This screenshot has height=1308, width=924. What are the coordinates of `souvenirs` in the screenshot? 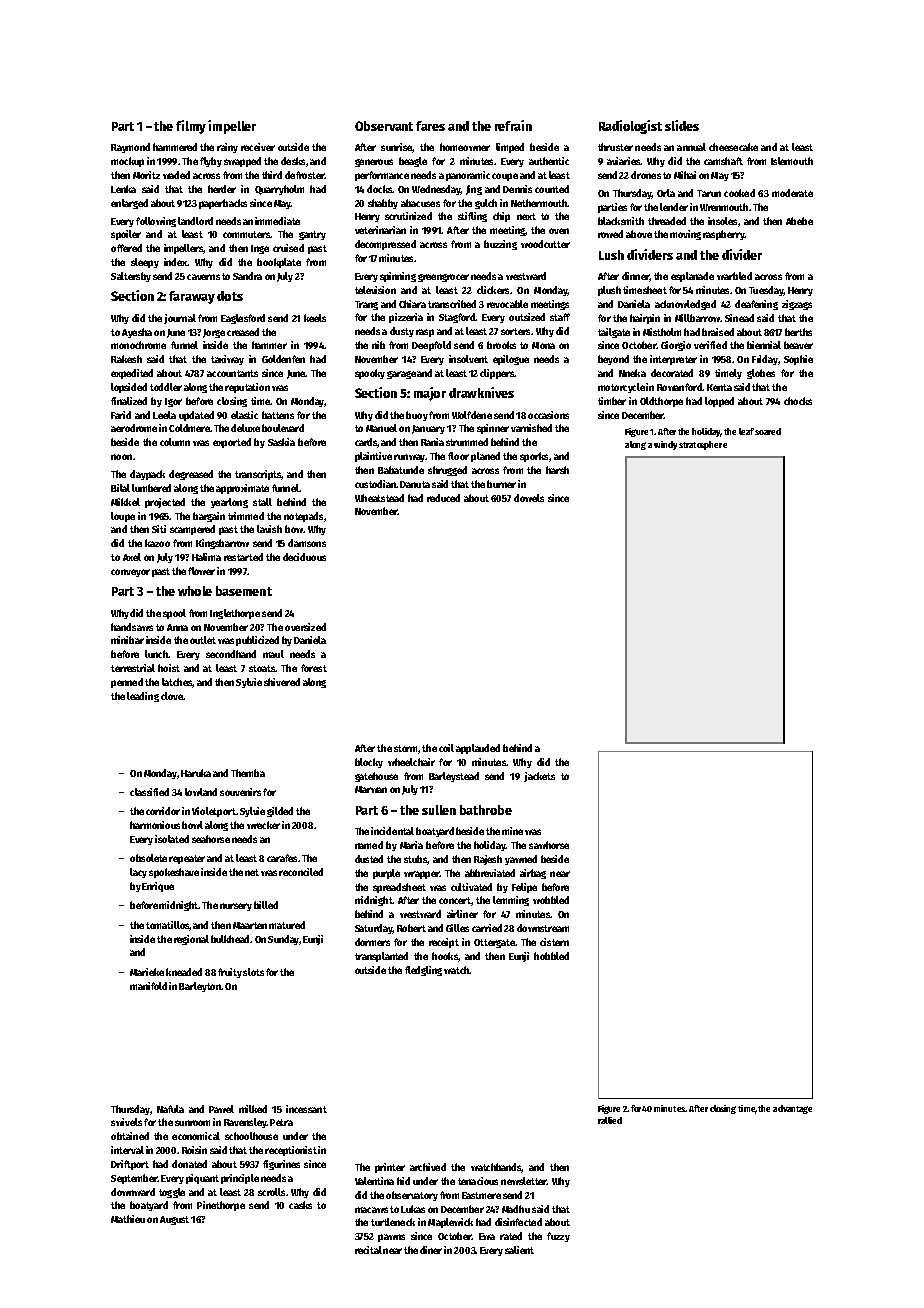 It's located at (240, 792).
